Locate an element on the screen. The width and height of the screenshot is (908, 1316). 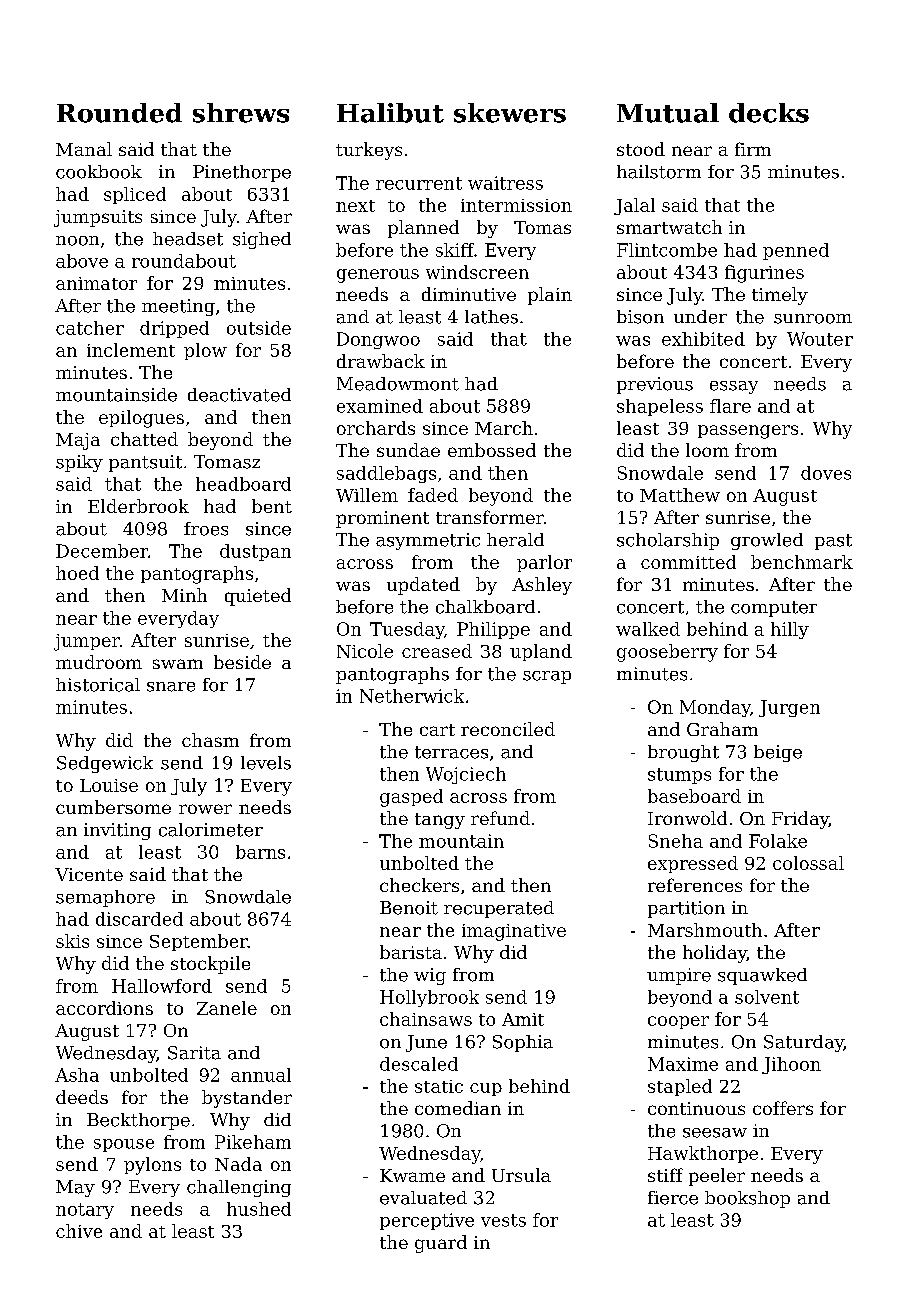
descaled is located at coordinates (419, 1064).
